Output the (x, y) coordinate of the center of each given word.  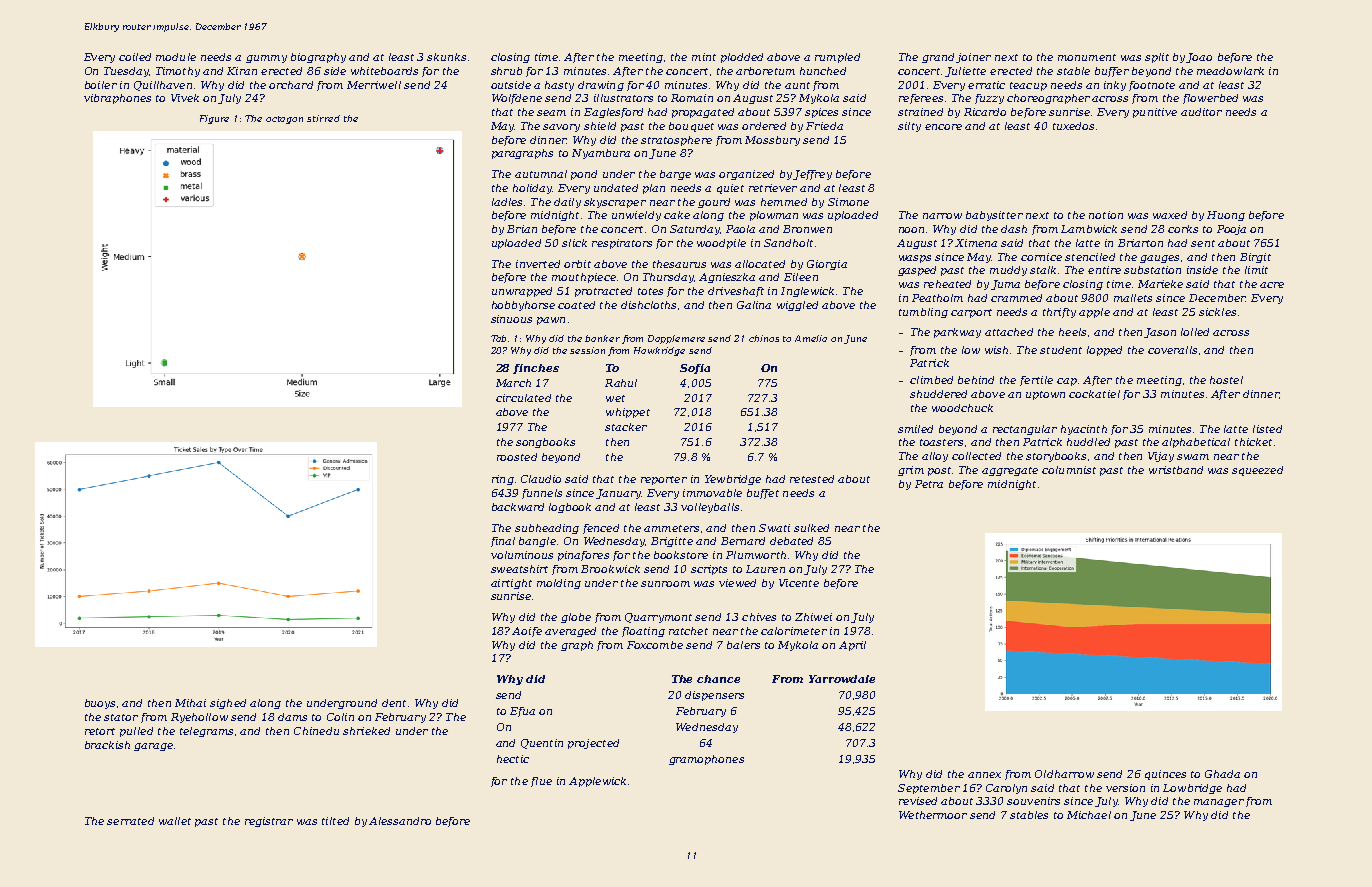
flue (541, 782)
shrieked (366, 731)
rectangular (1025, 430)
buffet (763, 494)
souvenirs (1033, 801)
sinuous (511, 319)
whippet (628, 413)
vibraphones (117, 99)
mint (704, 57)
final (503, 542)
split (1157, 58)
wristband (1176, 470)
